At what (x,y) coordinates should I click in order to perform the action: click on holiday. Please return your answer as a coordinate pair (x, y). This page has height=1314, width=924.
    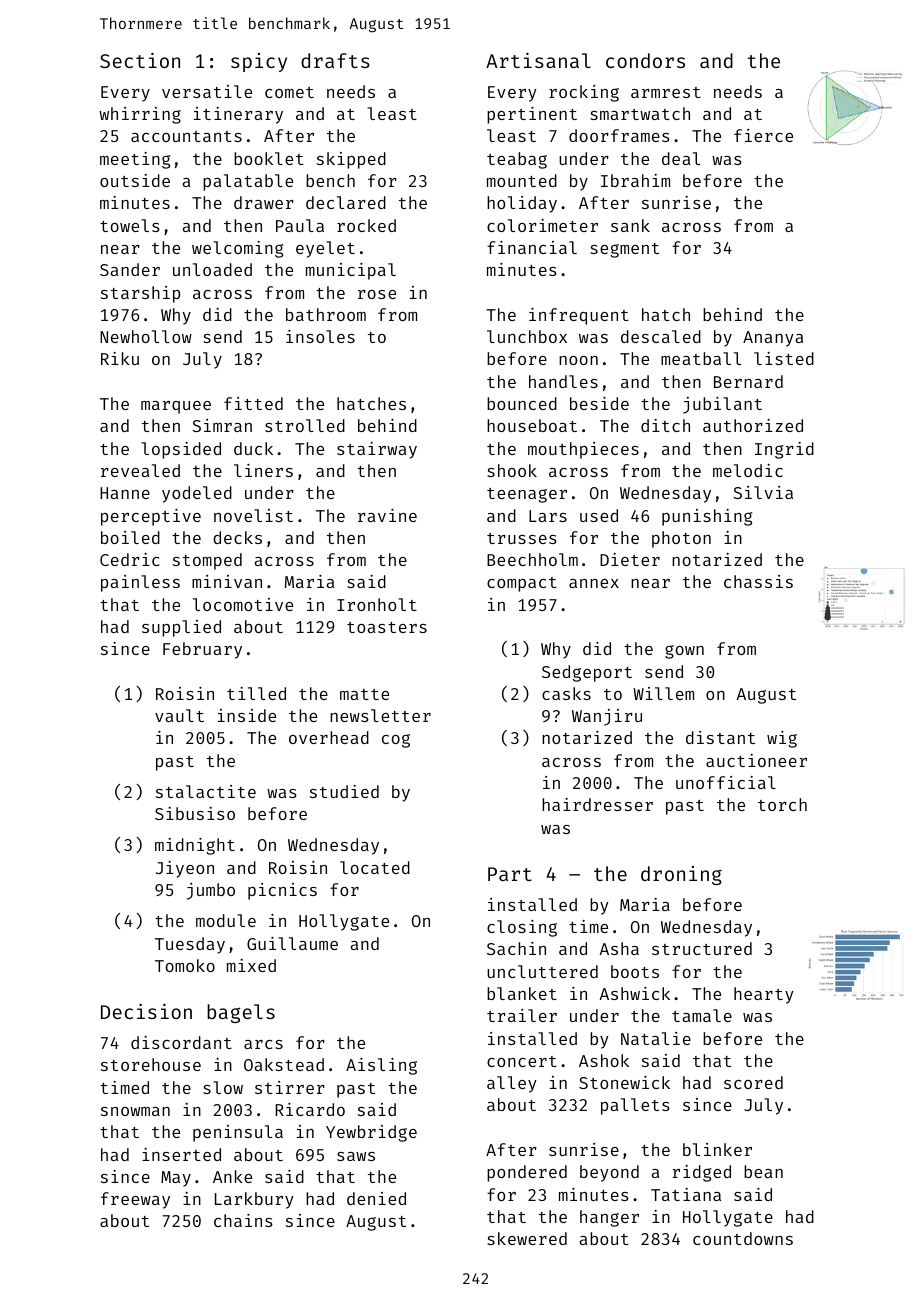
    Looking at the image, I should click on (522, 204).
